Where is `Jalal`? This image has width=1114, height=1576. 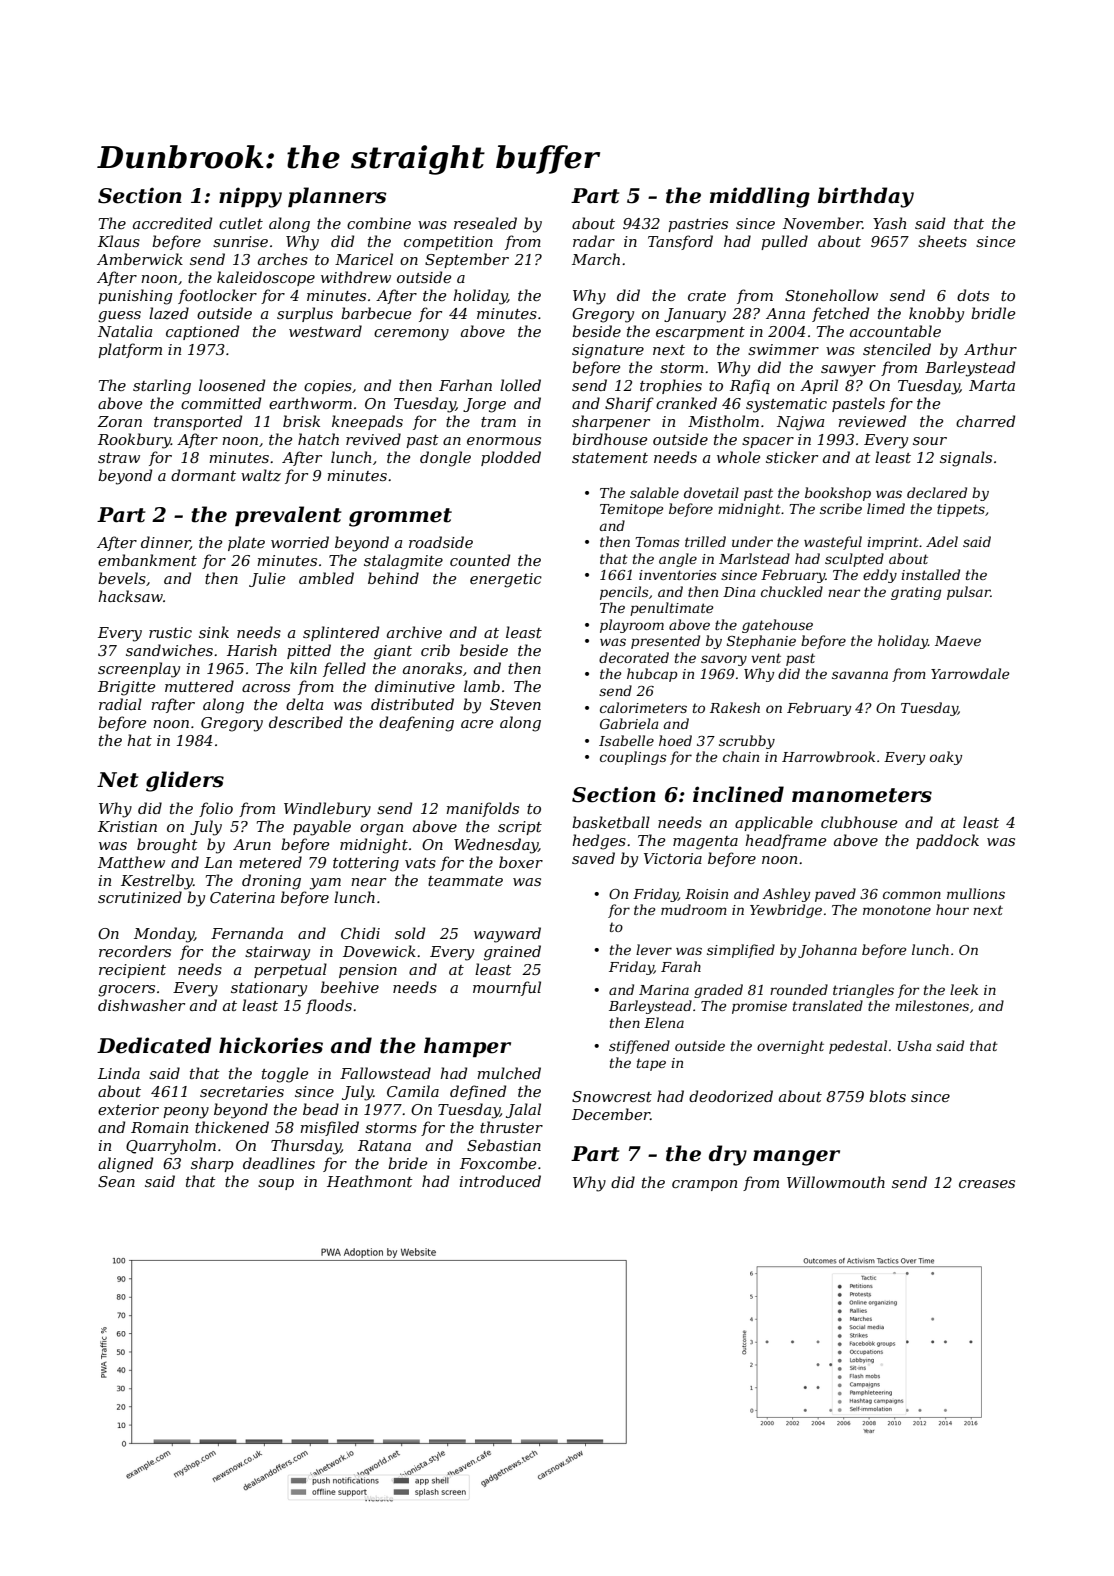
Jalal is located at coordinates (523, 1110).
